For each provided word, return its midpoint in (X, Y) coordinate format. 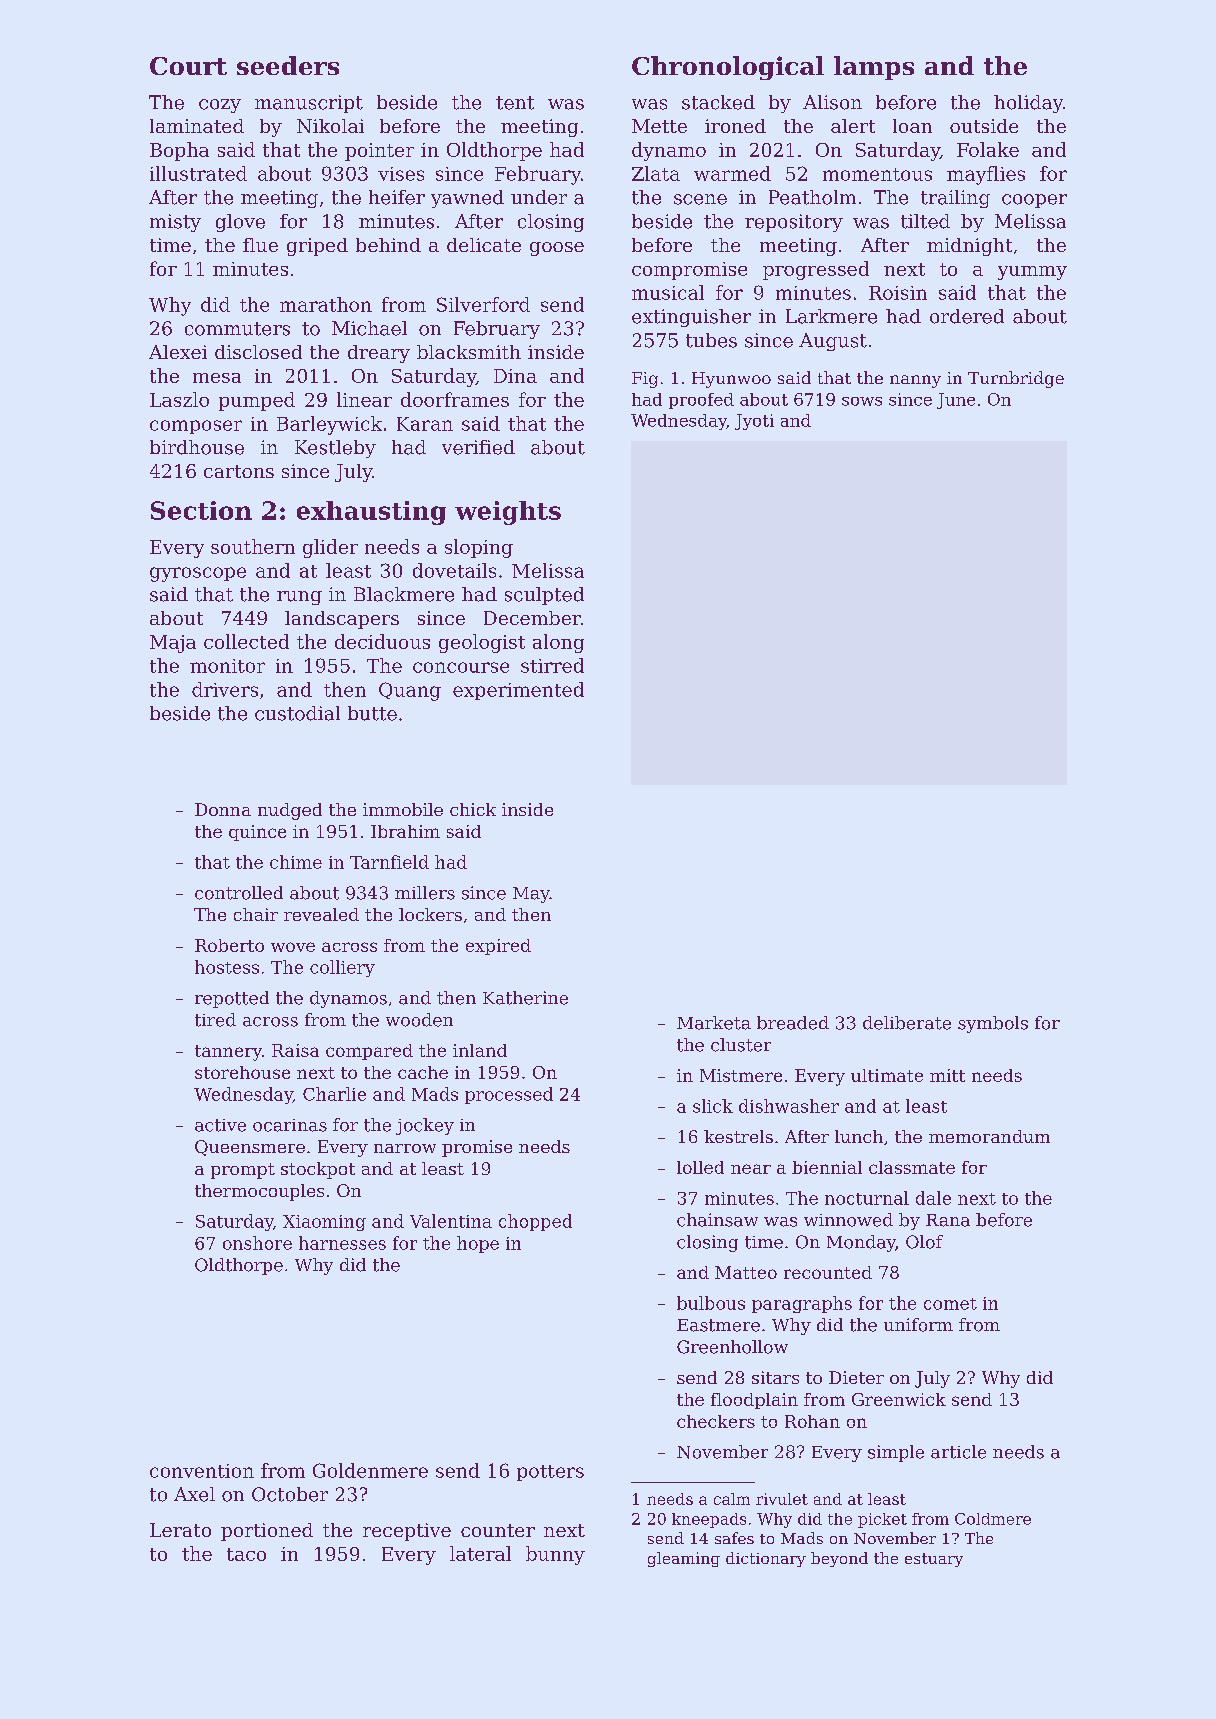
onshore (257, 1243)
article (958, 1452)
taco (246, 1554)
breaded (793, 1023)
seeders (288, 65)
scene (700, 199)
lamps (874, 68)
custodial (297, 713)
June (956, 401)
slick (713, 1106)
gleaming (684, 1559)
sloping (479, 548)
